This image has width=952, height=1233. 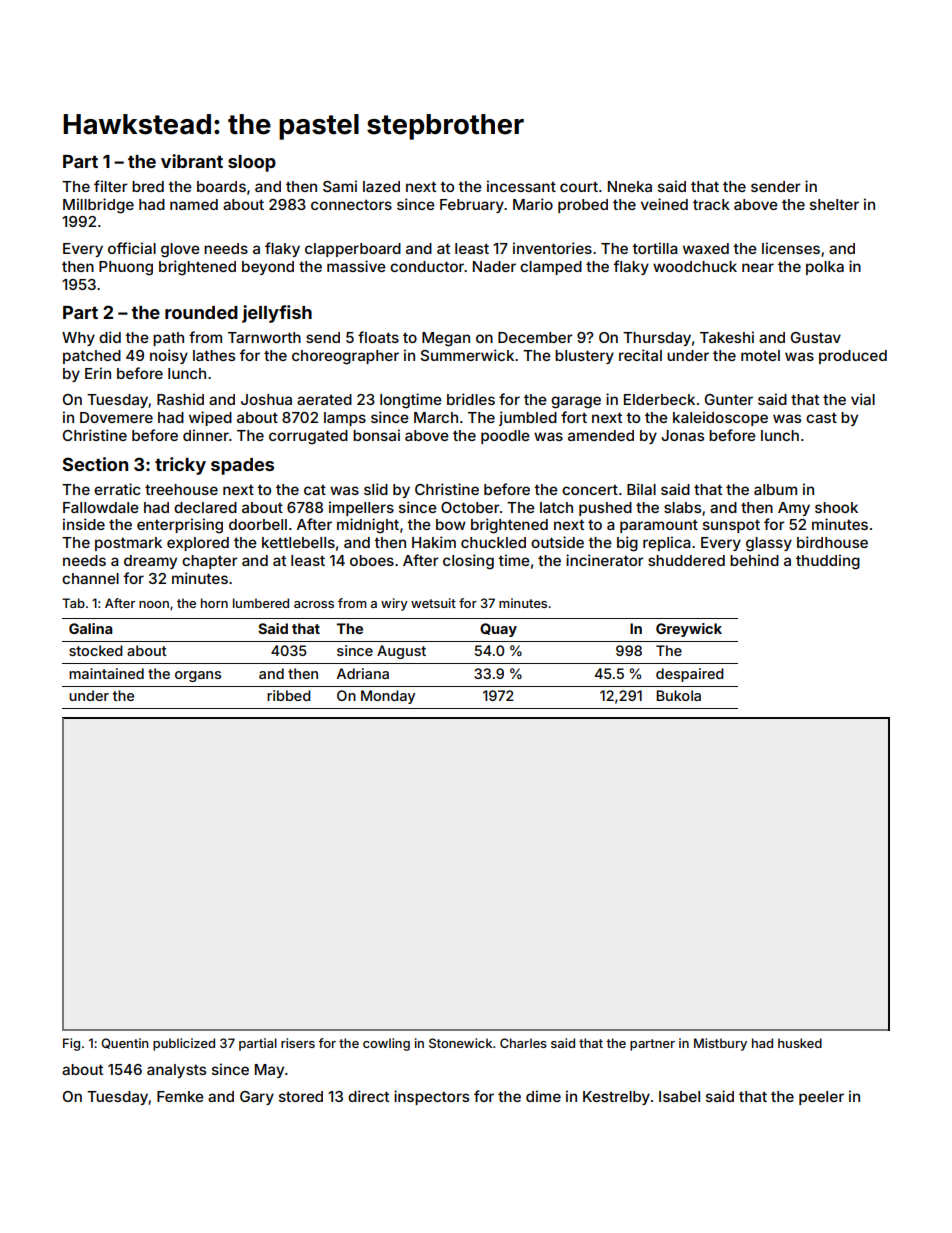 I want to click on produced, so click(x=853, y=357).
